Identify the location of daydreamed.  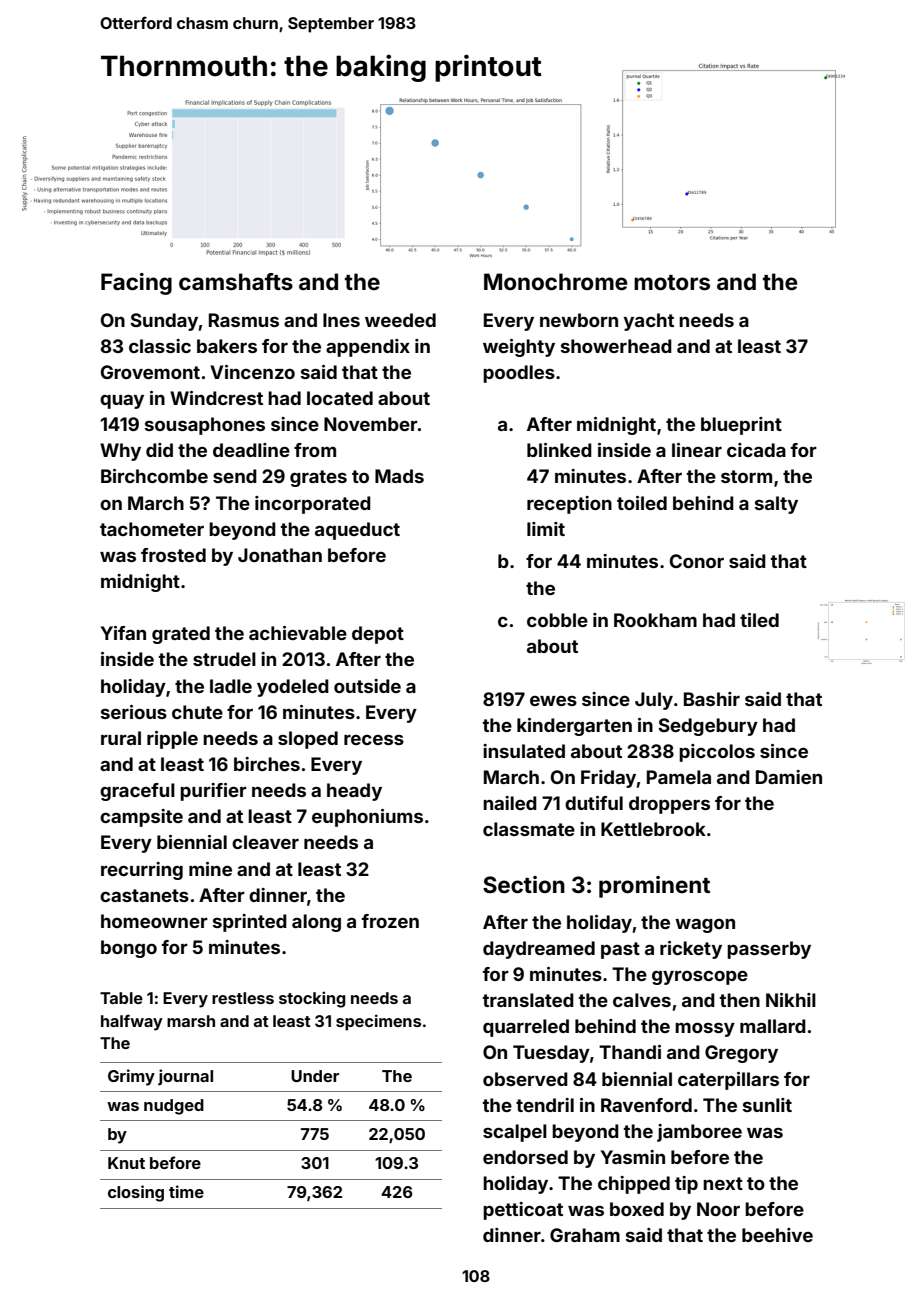
(539, 950).
